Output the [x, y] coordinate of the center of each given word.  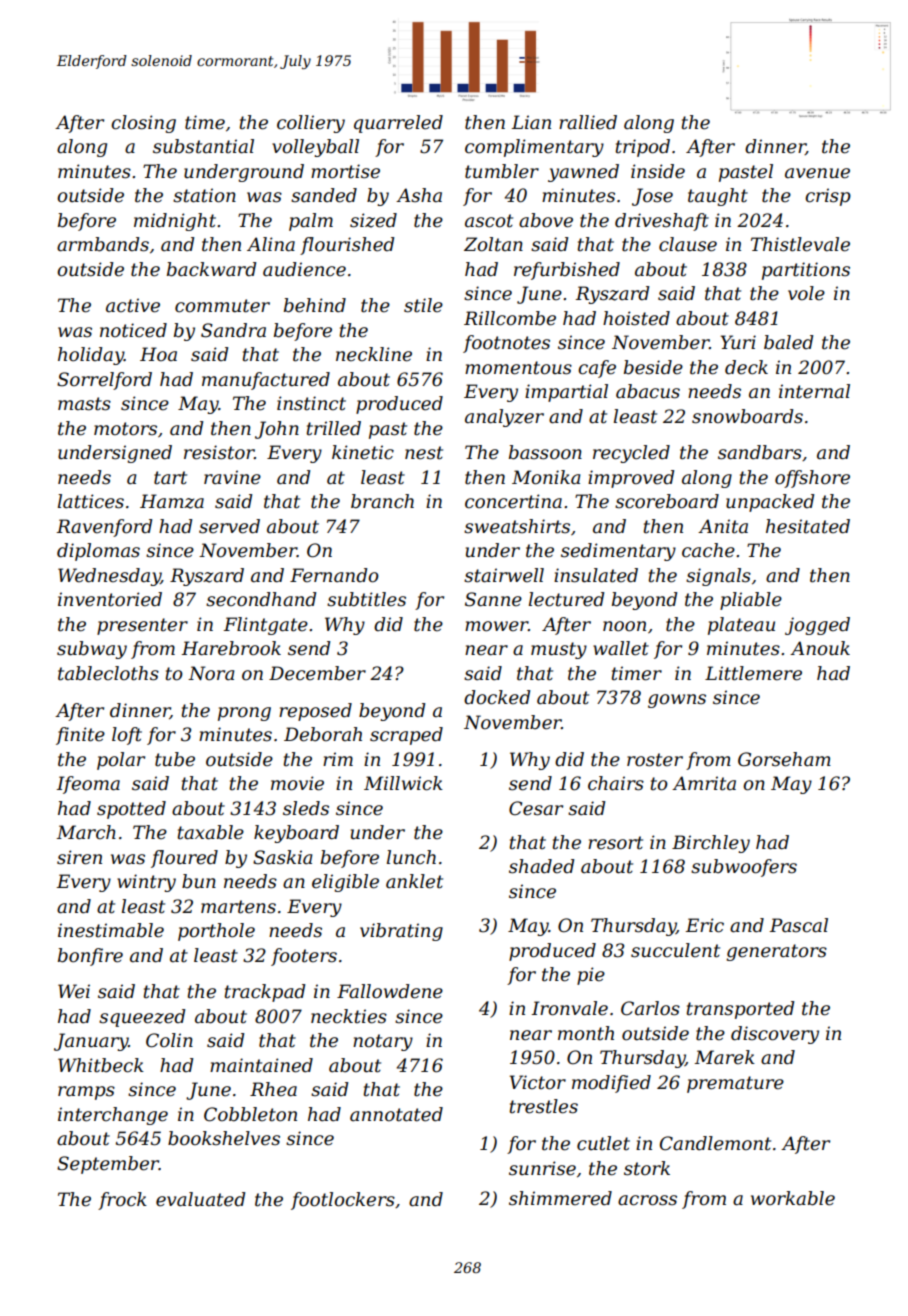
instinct [311, 403]
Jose [652, 197]
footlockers [343, 1201]
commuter [222, 306]
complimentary [534, 148]
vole [806, 293]
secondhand [261, 599]
